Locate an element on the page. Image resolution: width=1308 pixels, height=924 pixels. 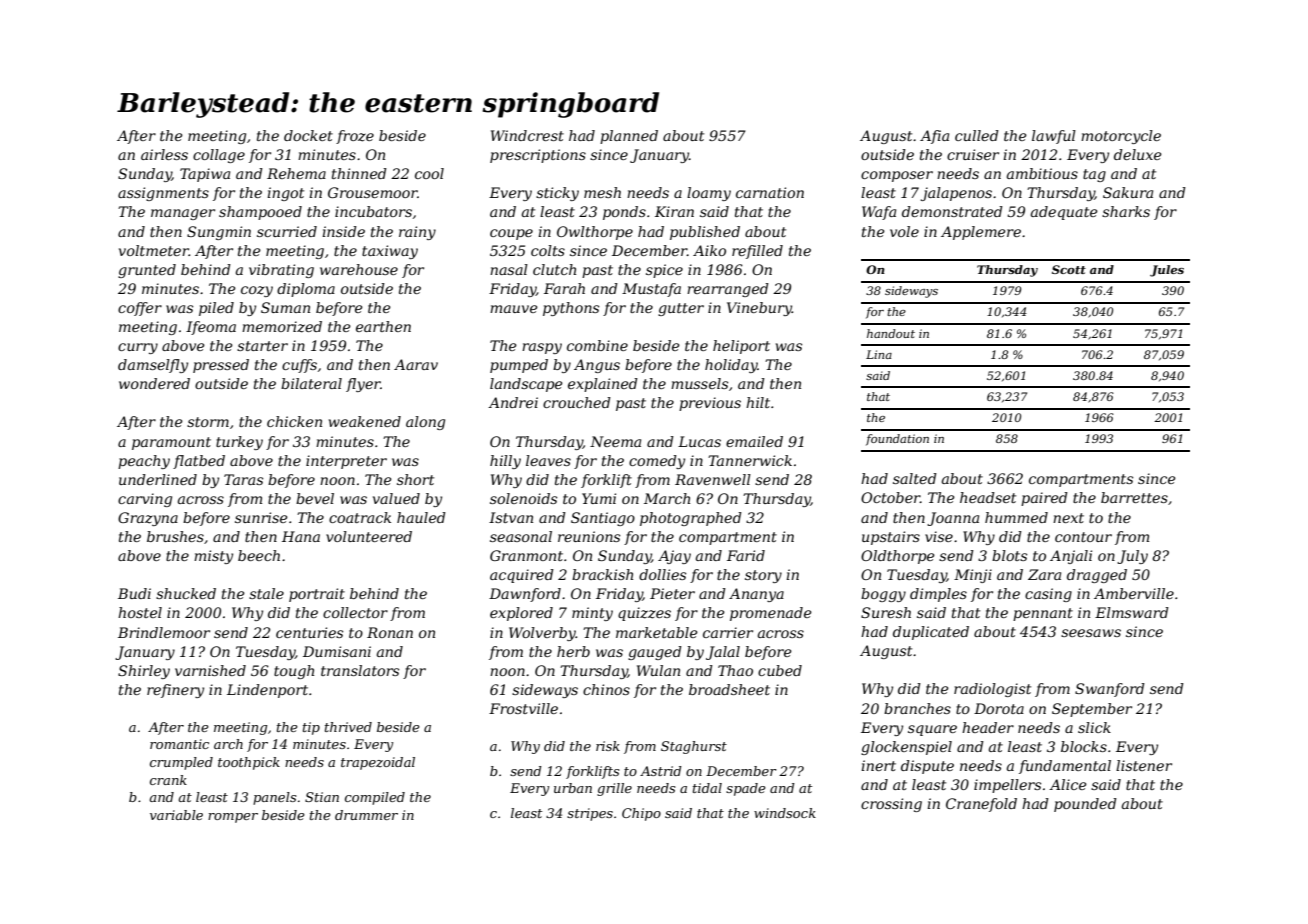
heliport is located at coordinates (741, 347).
